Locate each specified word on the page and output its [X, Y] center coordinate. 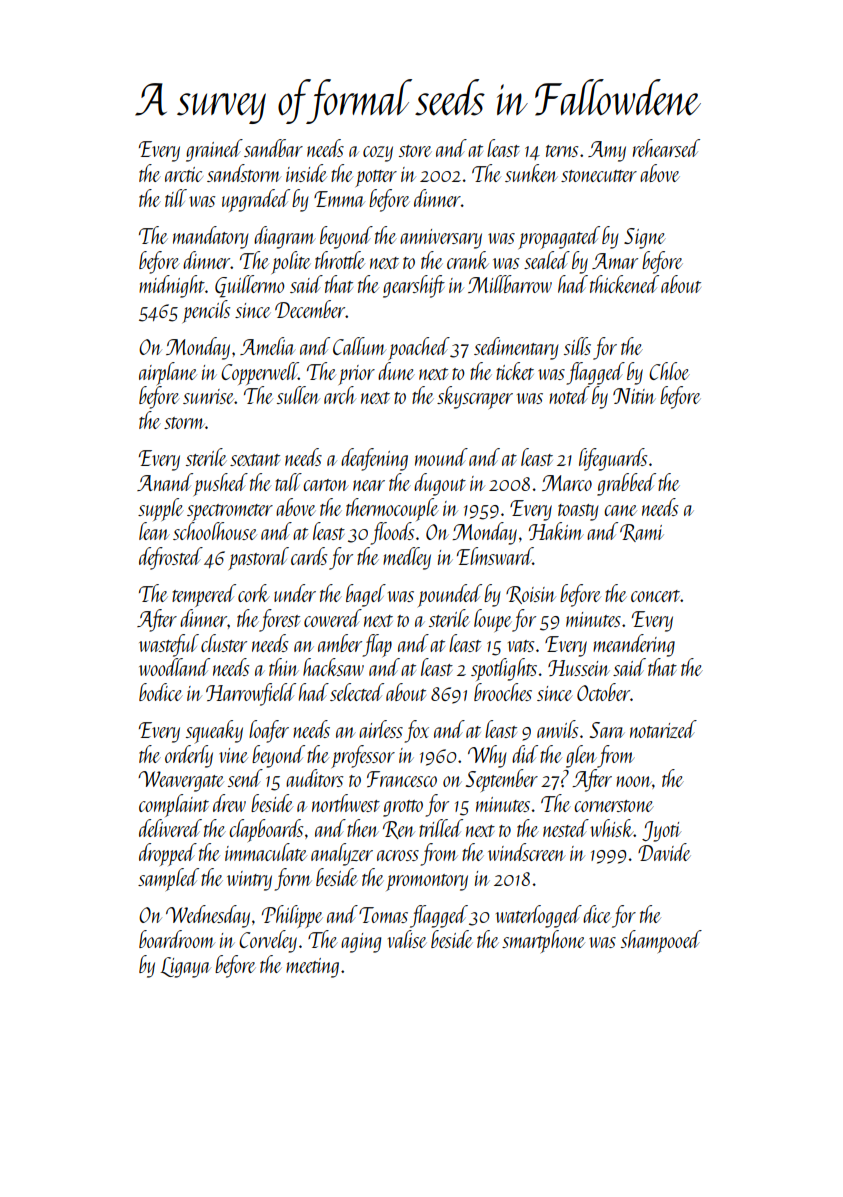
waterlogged [539, 916]
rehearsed [666, 148]
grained [214, 150]
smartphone [543, 941]
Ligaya [186, 967]
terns [562, 151]
